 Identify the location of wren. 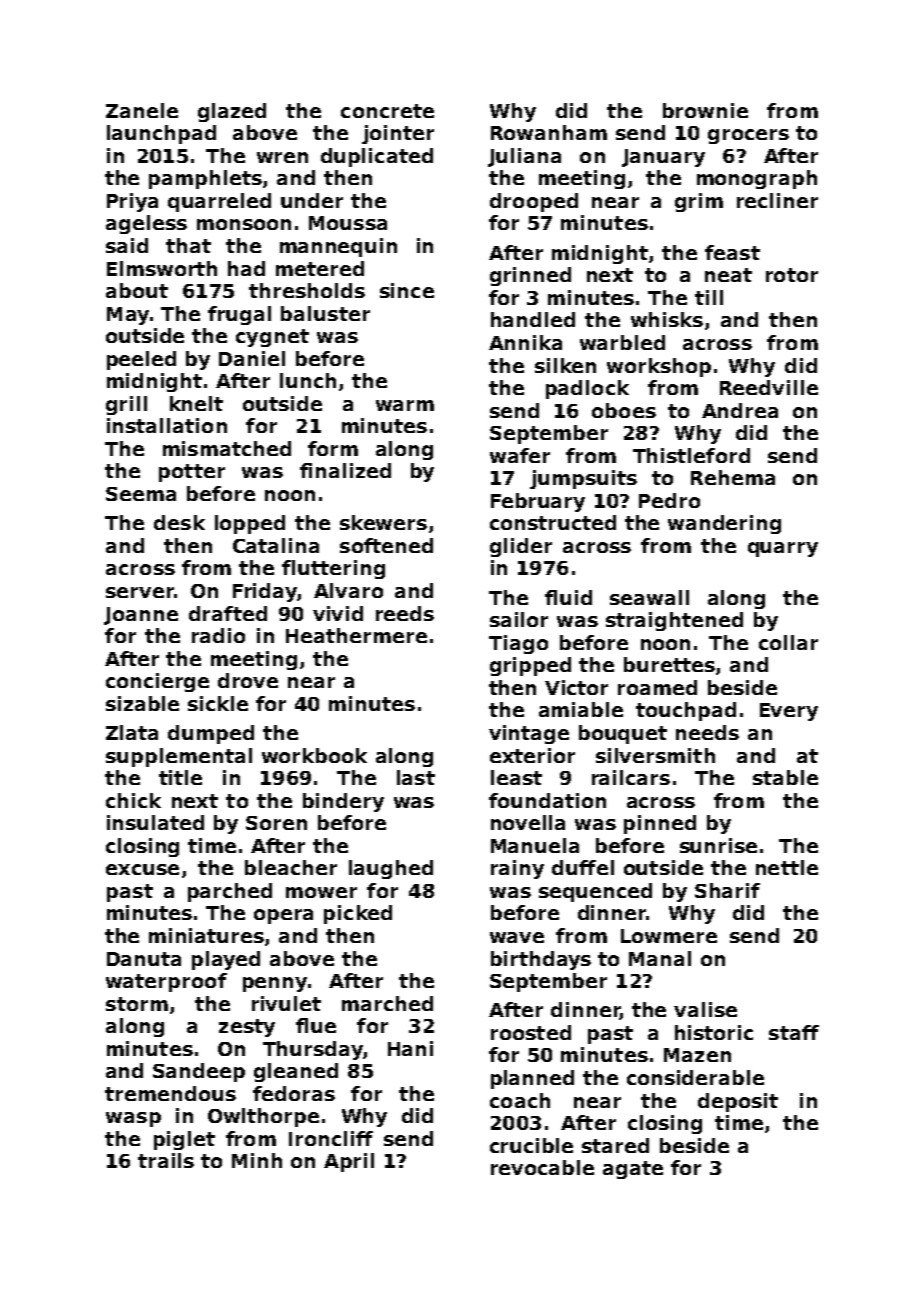
(282, 157).
